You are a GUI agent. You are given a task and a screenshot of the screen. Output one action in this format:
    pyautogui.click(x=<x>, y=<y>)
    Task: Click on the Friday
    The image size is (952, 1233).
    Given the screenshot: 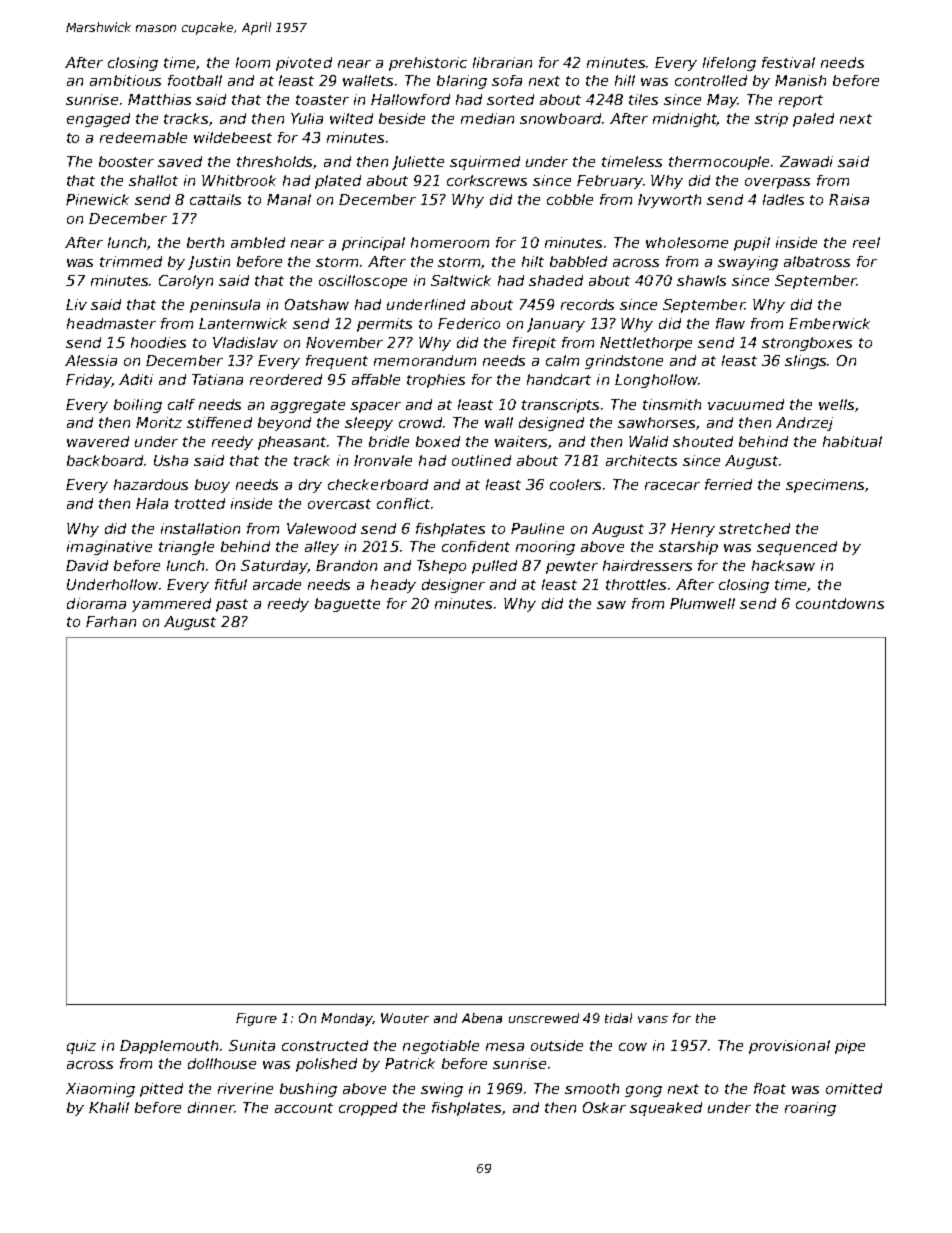 What is the action you would take?
    pyautogui.click(x=89, y=381)
